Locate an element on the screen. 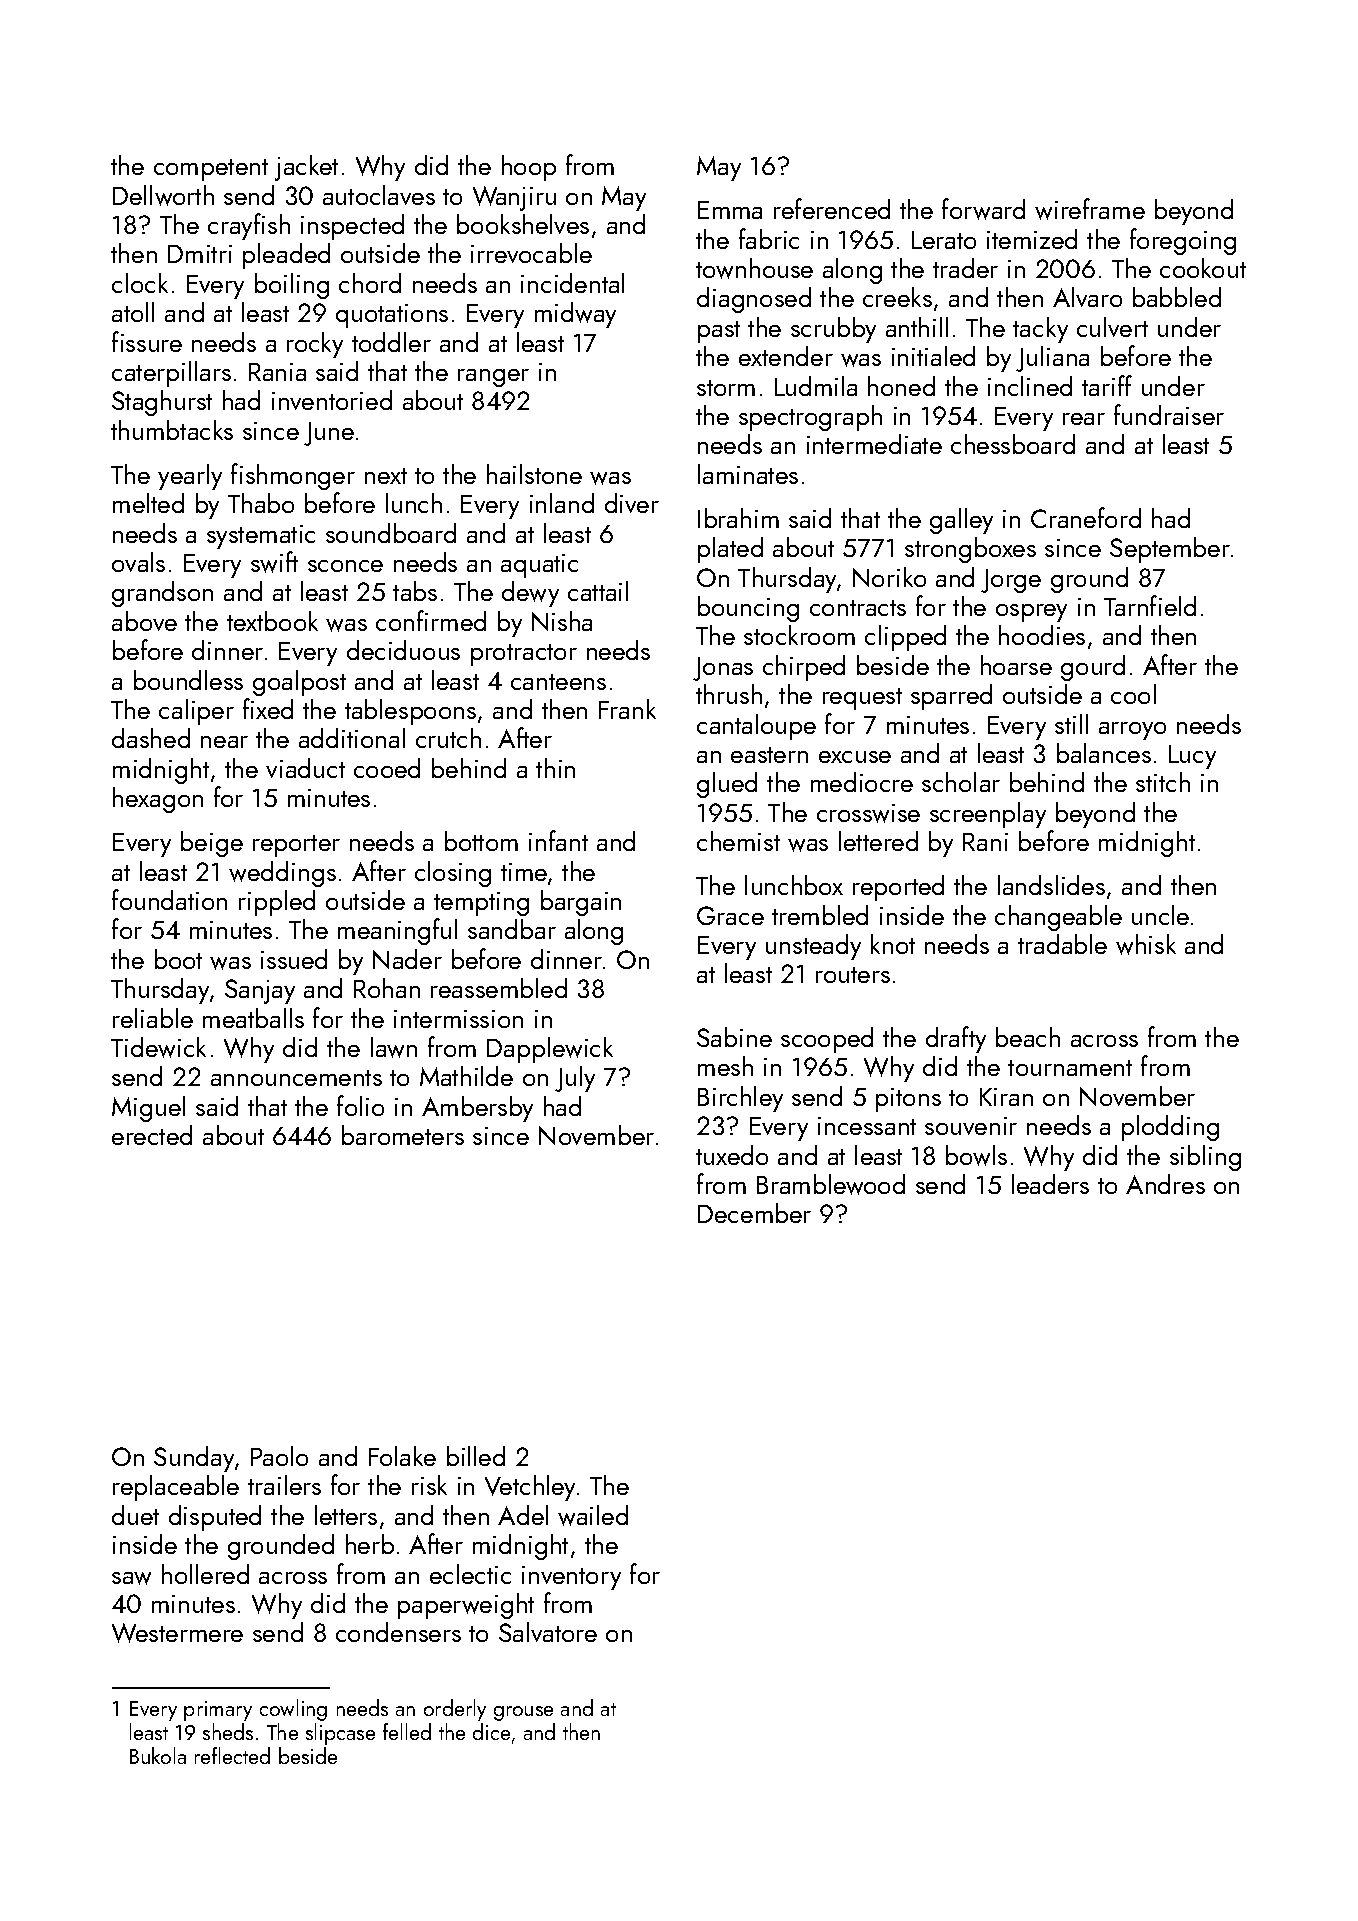 The width and height of the screenshot is (1358, 1921). toddler is located at coordinates (391, 342).
